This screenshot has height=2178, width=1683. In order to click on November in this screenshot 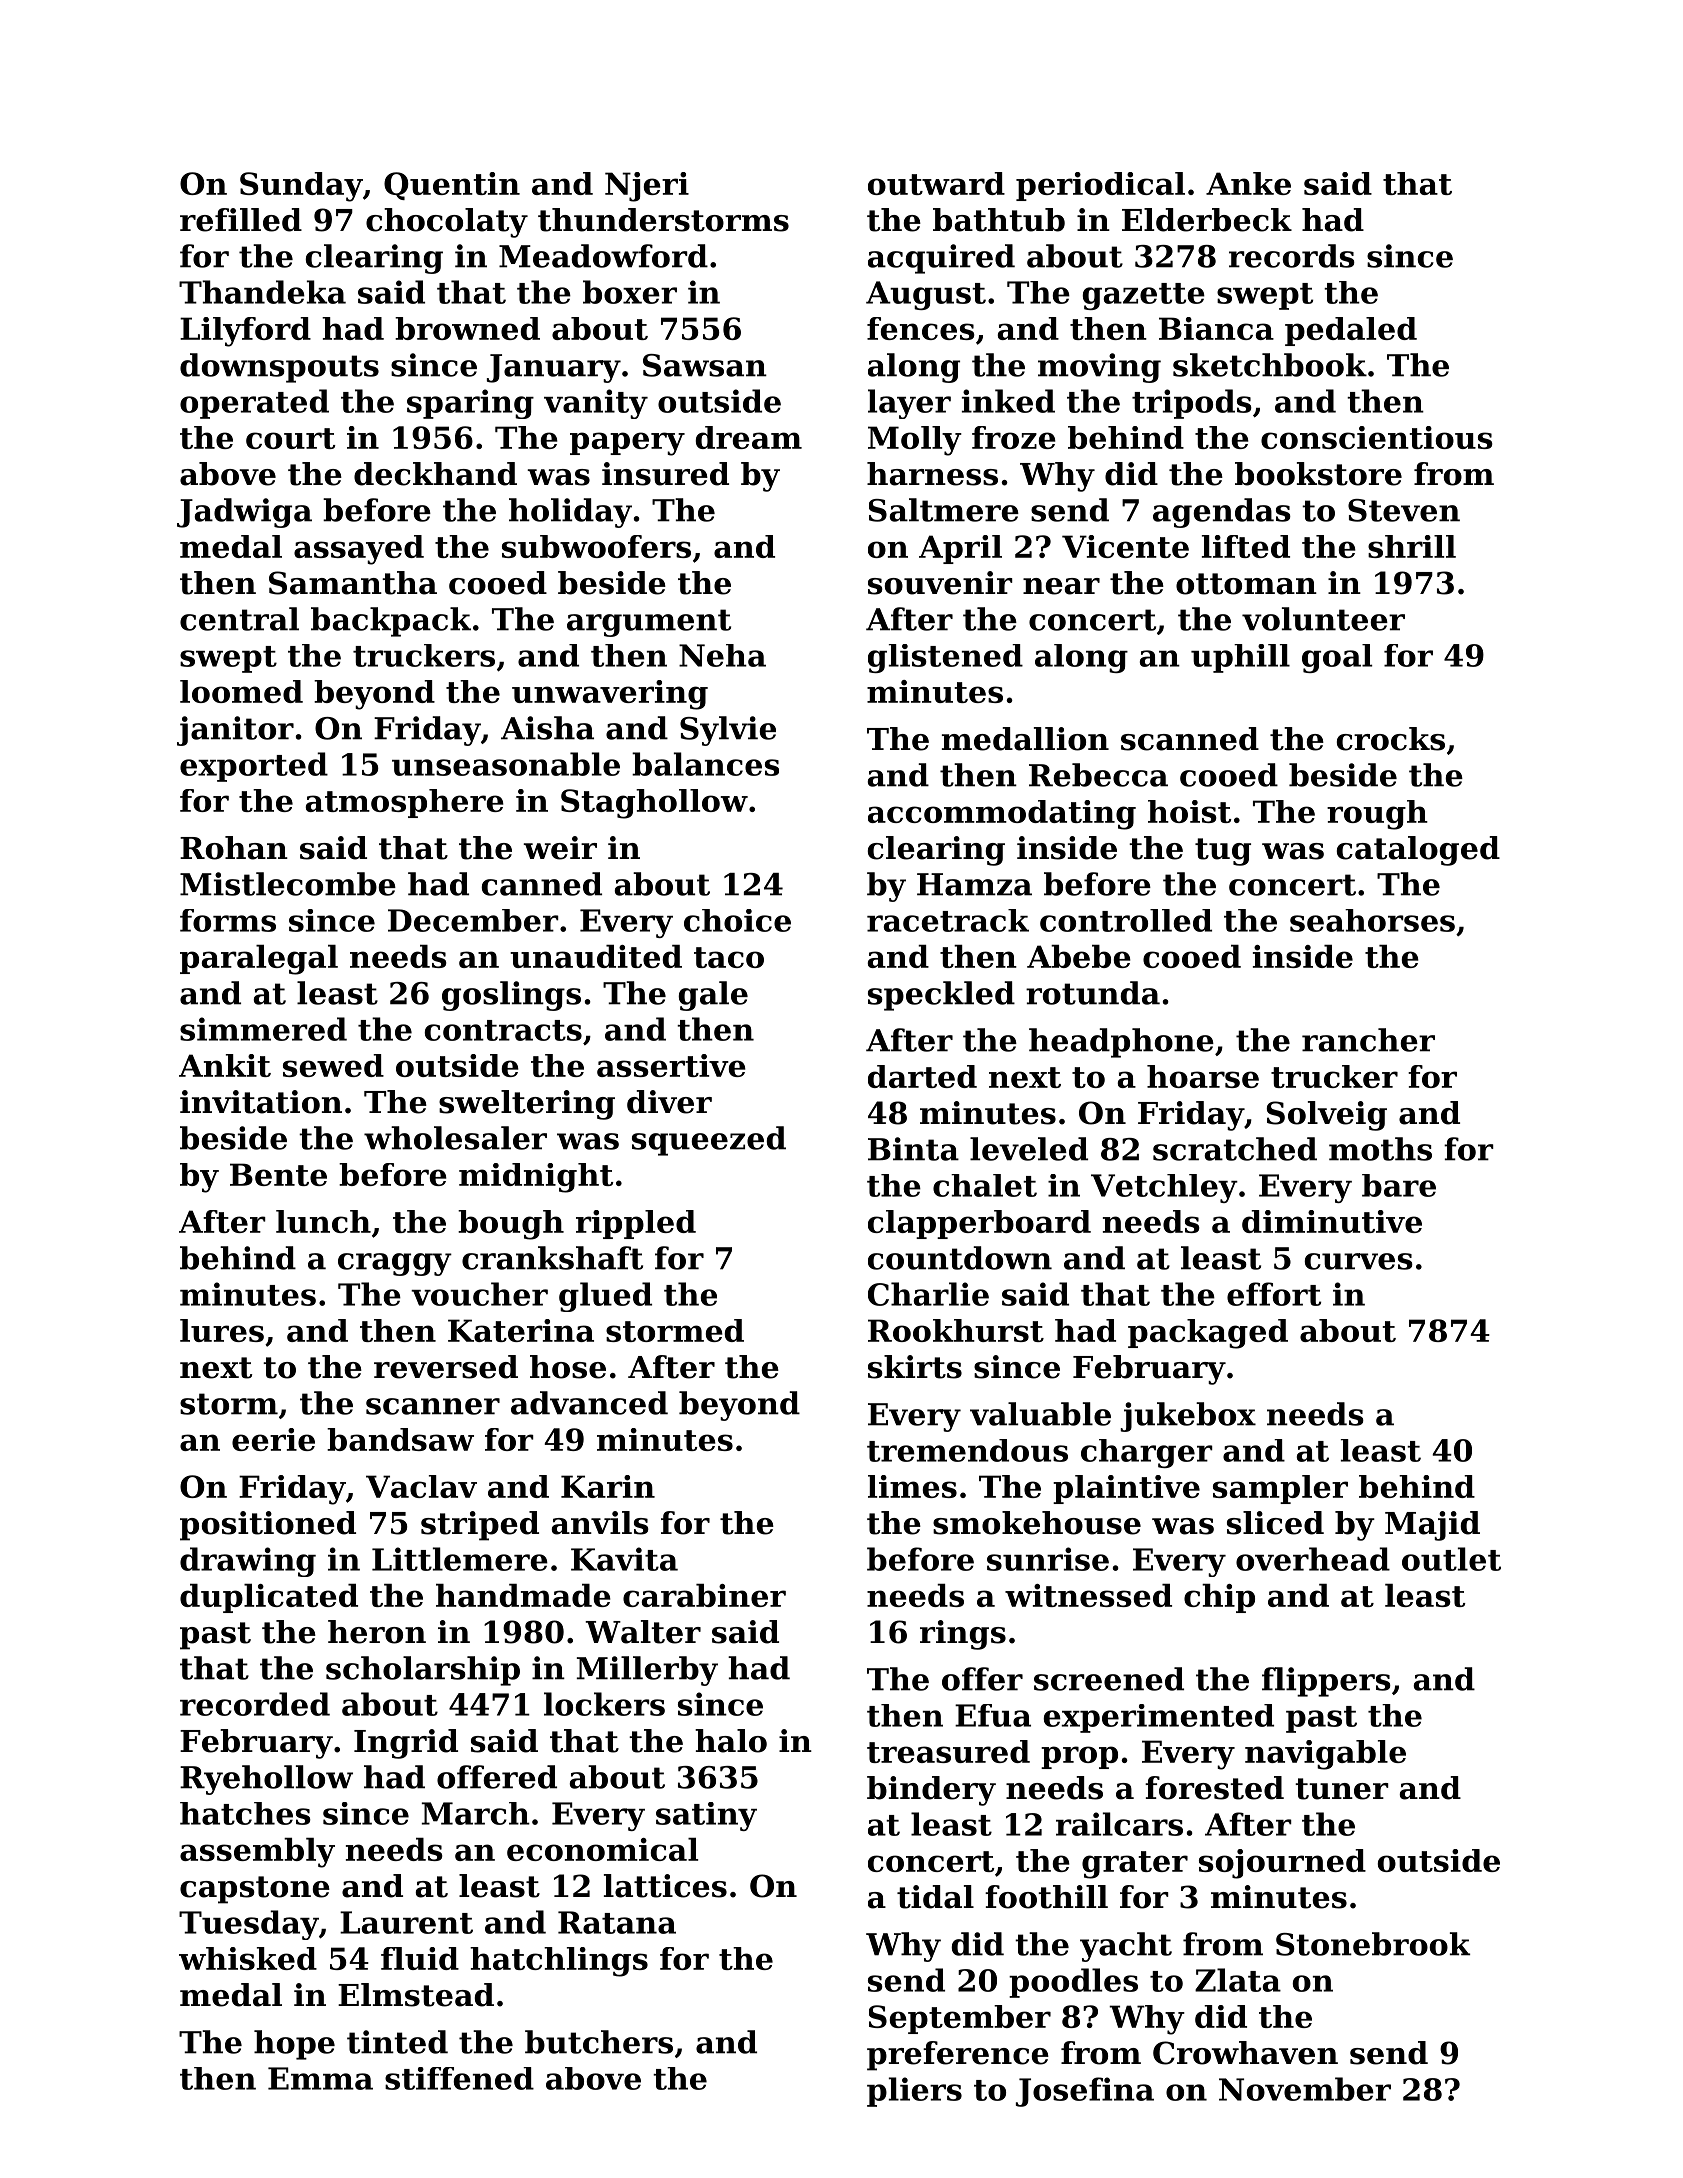, I will do `click(1305, 2089)`.
